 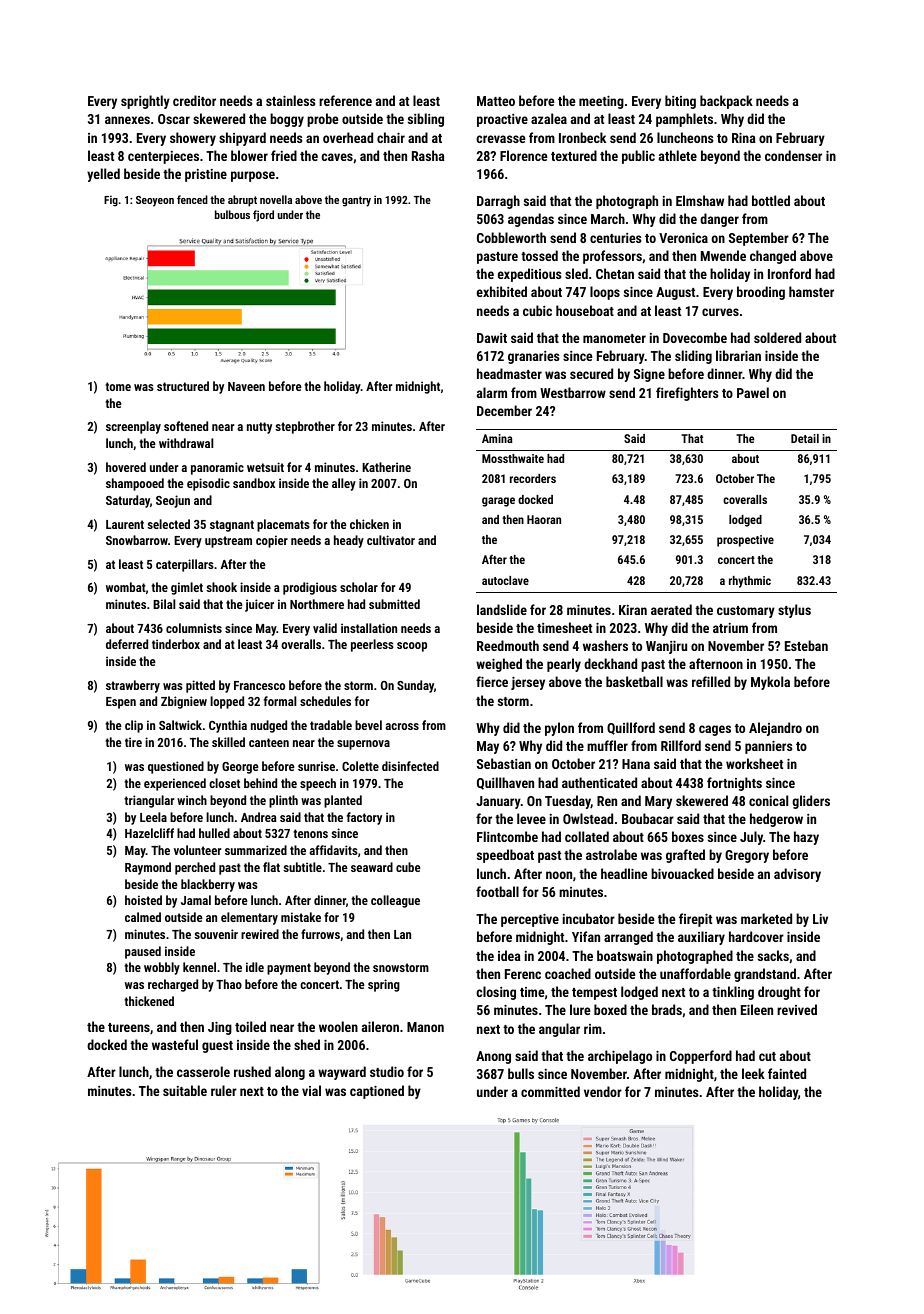 I want to click on football, so click(x=497, y=891).
